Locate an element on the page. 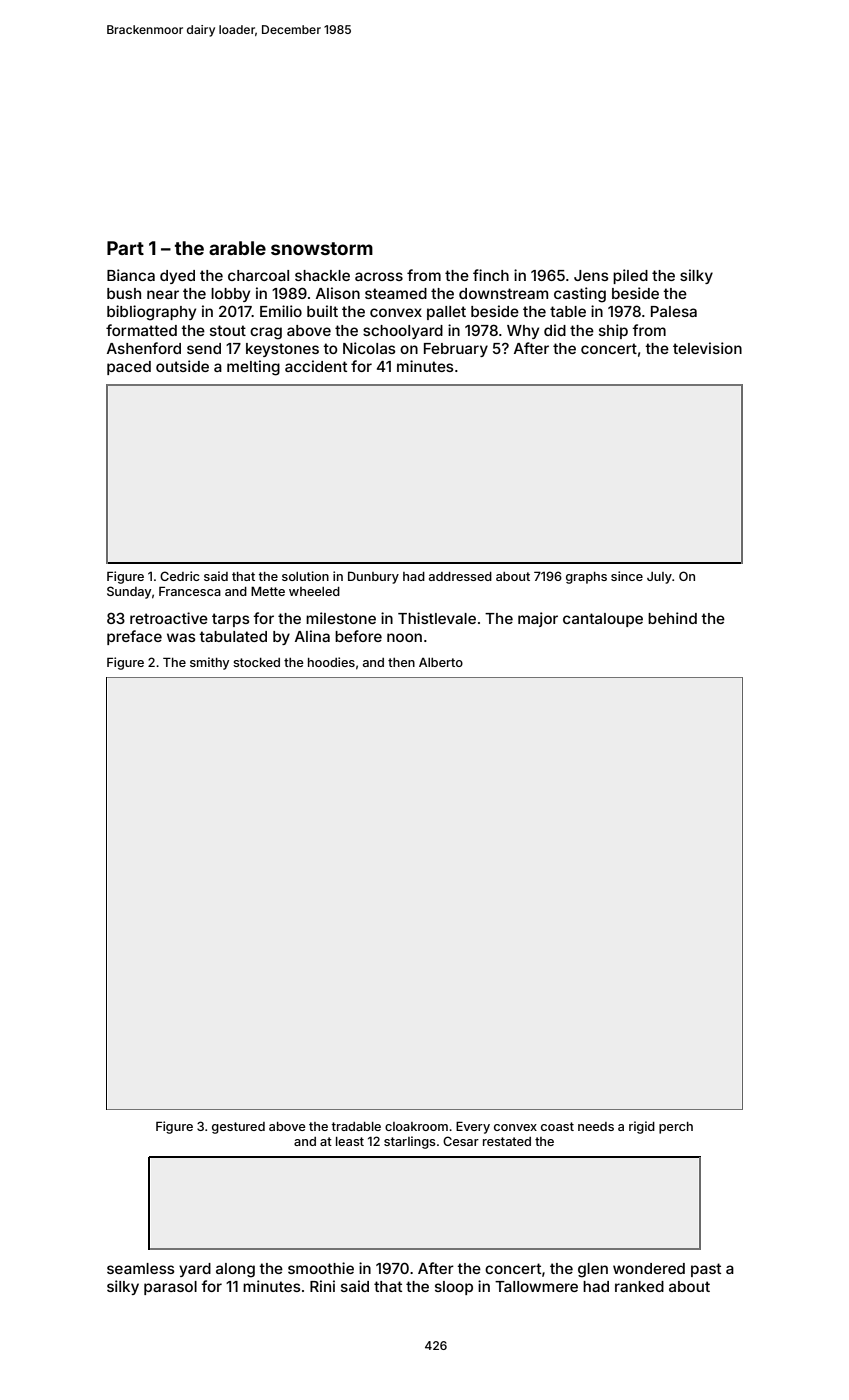  Palesa is located at coordinates (674, 311).
